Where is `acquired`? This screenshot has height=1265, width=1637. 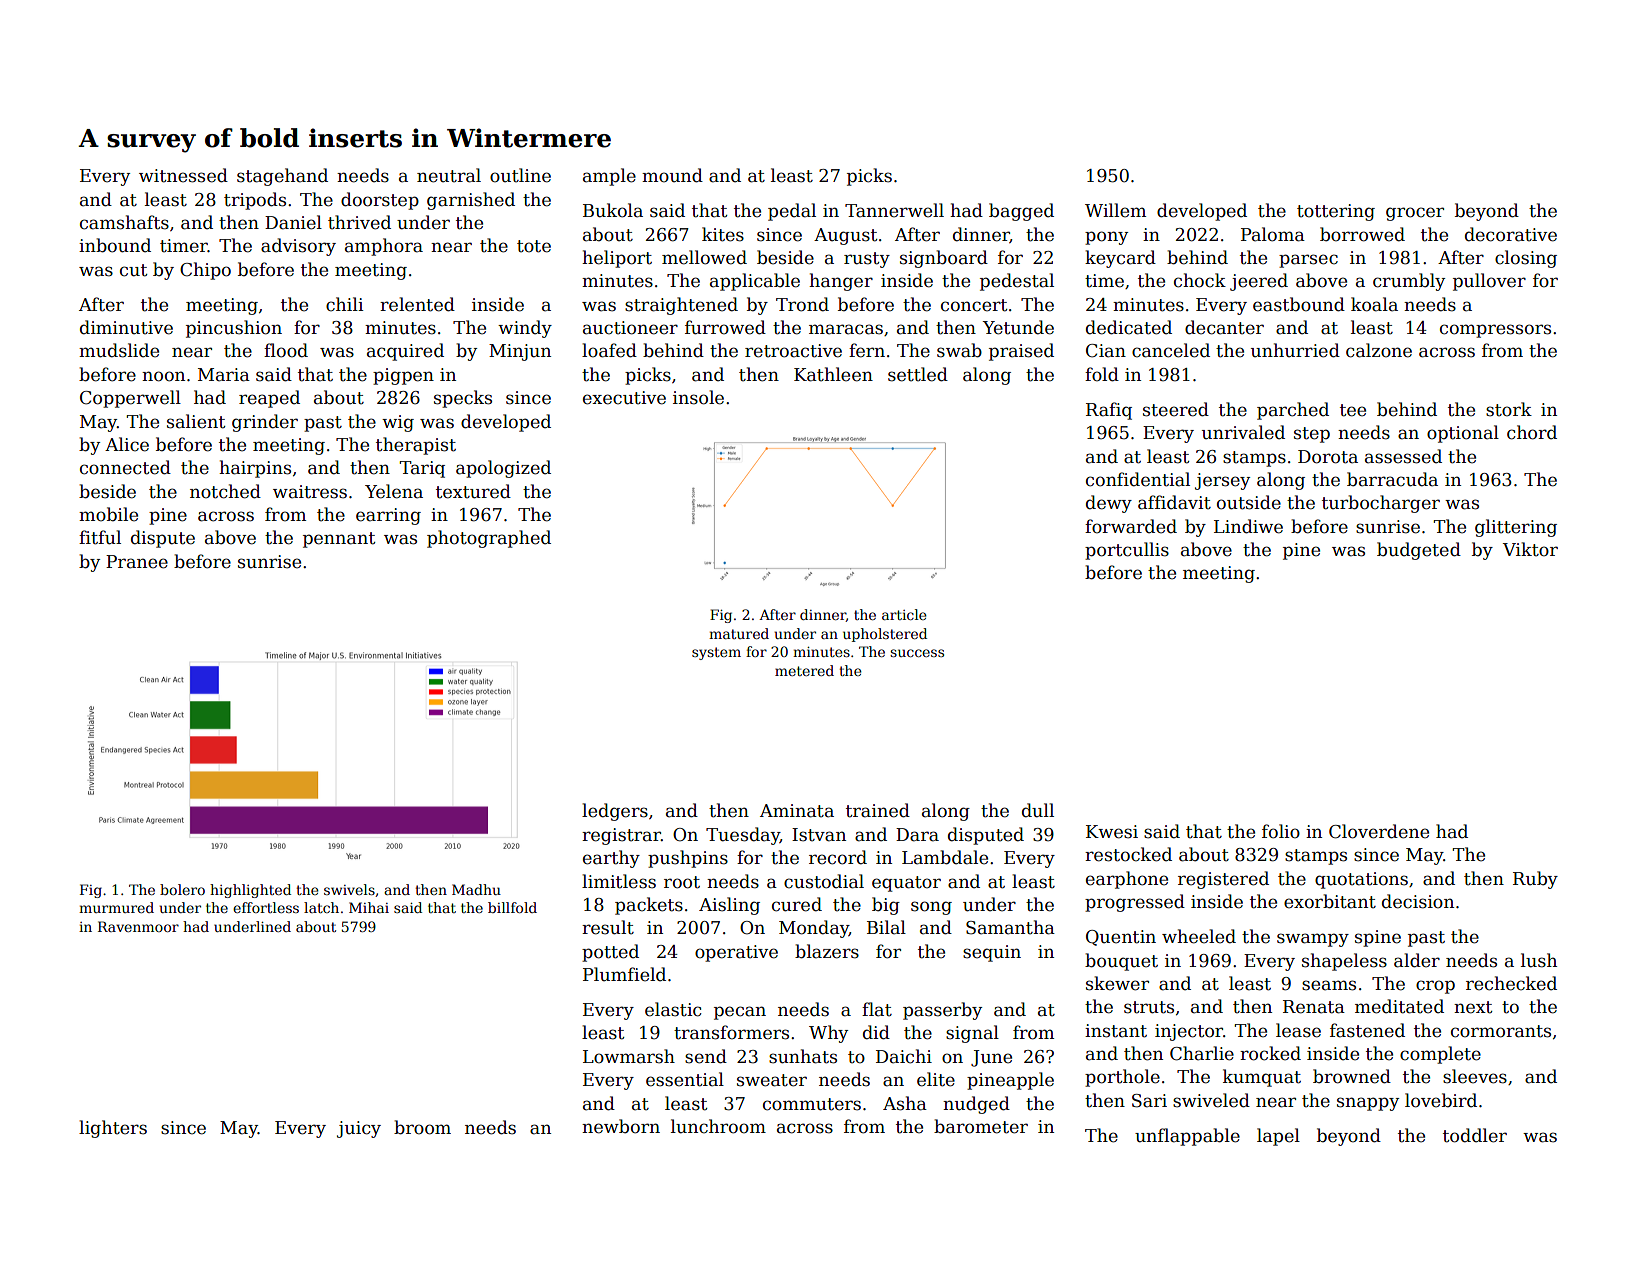 acquired is located at coordinates (405, 352).
